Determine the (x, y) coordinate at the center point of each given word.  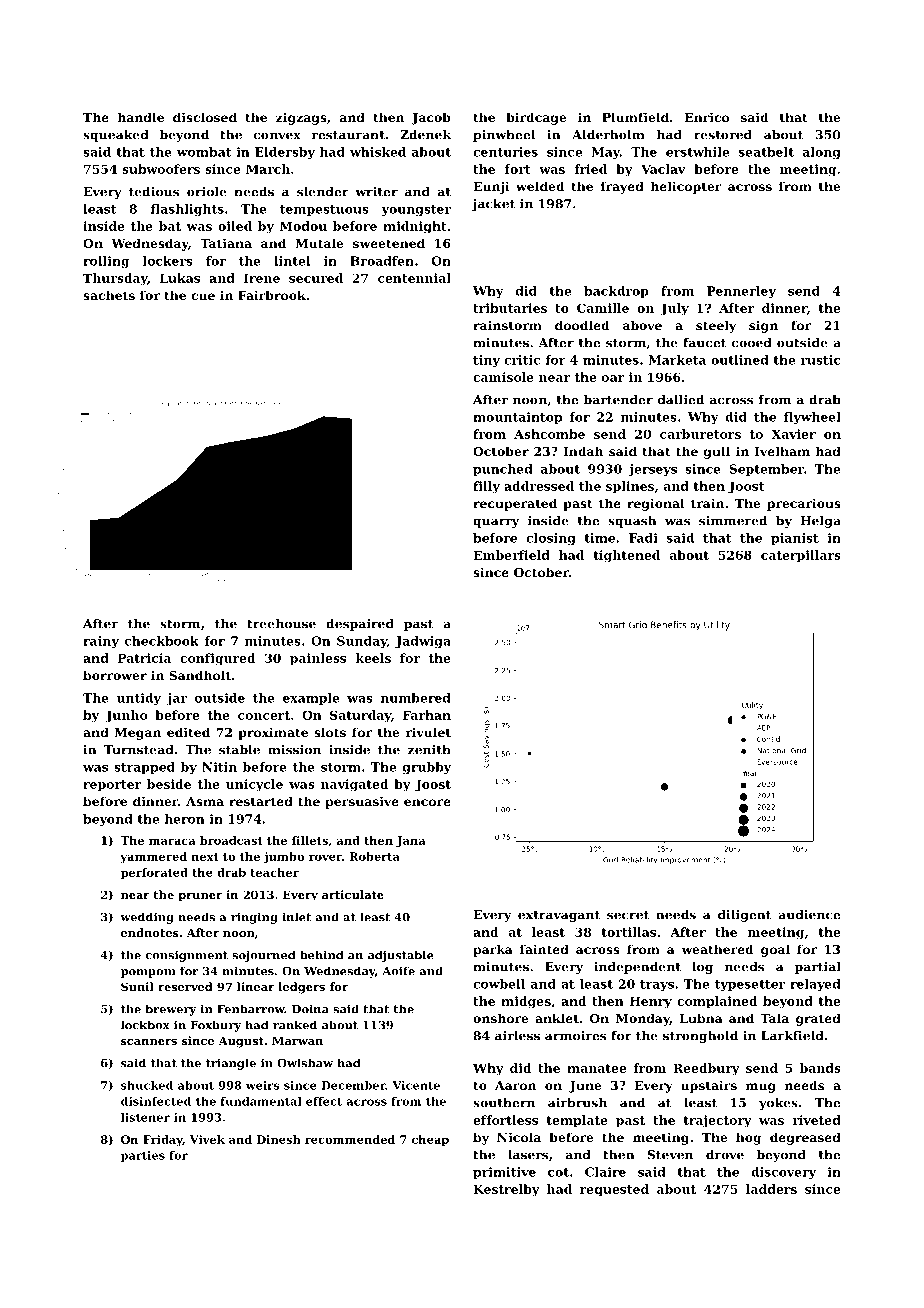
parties (143, 1156)
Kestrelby (506, 1190)
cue (203, 296)
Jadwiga (423, 642)
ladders (771, 1189)
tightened (626, 556)
